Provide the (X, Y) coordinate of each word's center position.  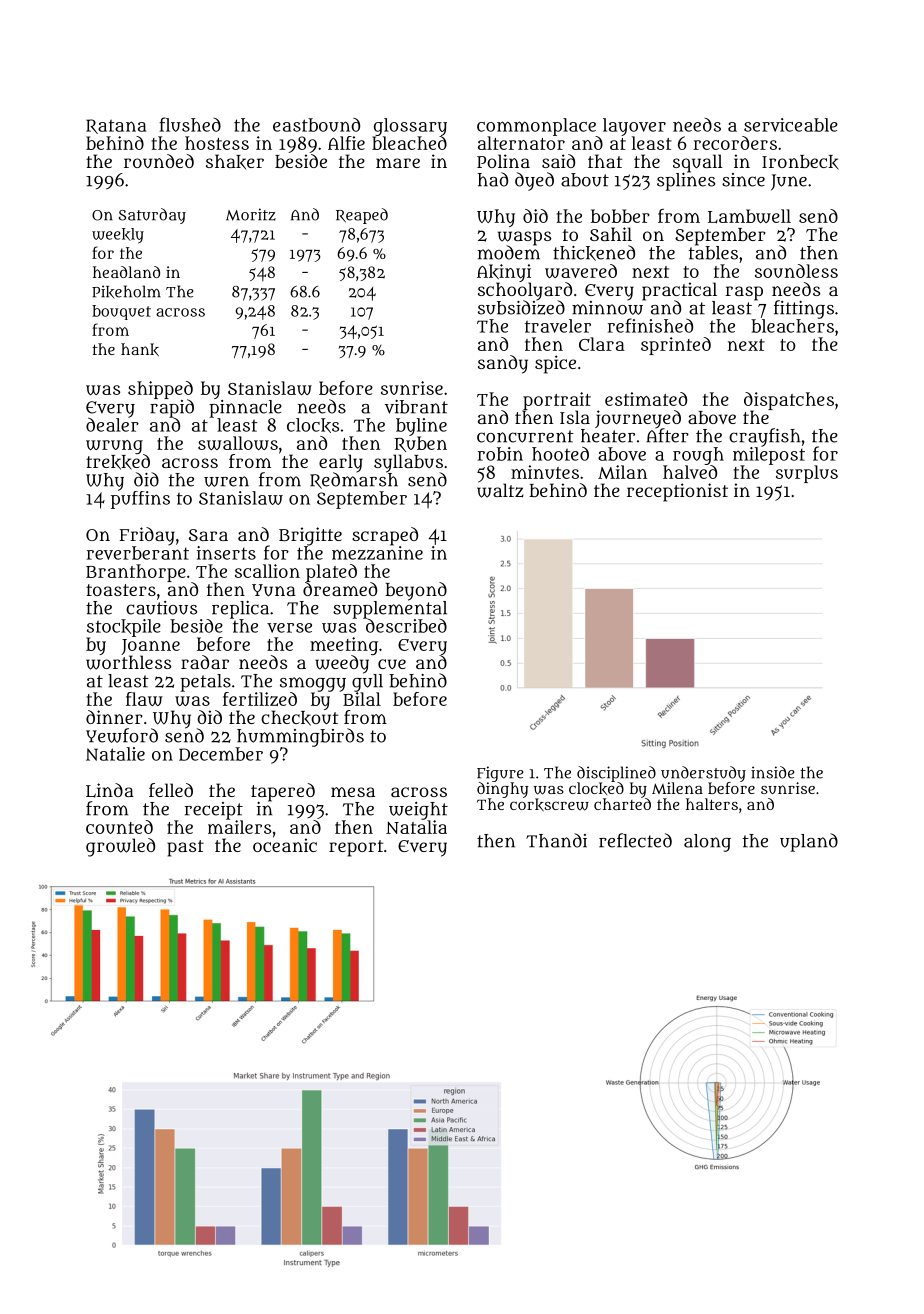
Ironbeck (800, 162)
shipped (160, 390)
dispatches (789, 401)
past (185, 848)
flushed (190, 124)
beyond (416, 591)
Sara (208, 535)
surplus (807, 474)
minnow (608, 307)
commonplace (536, 127)
